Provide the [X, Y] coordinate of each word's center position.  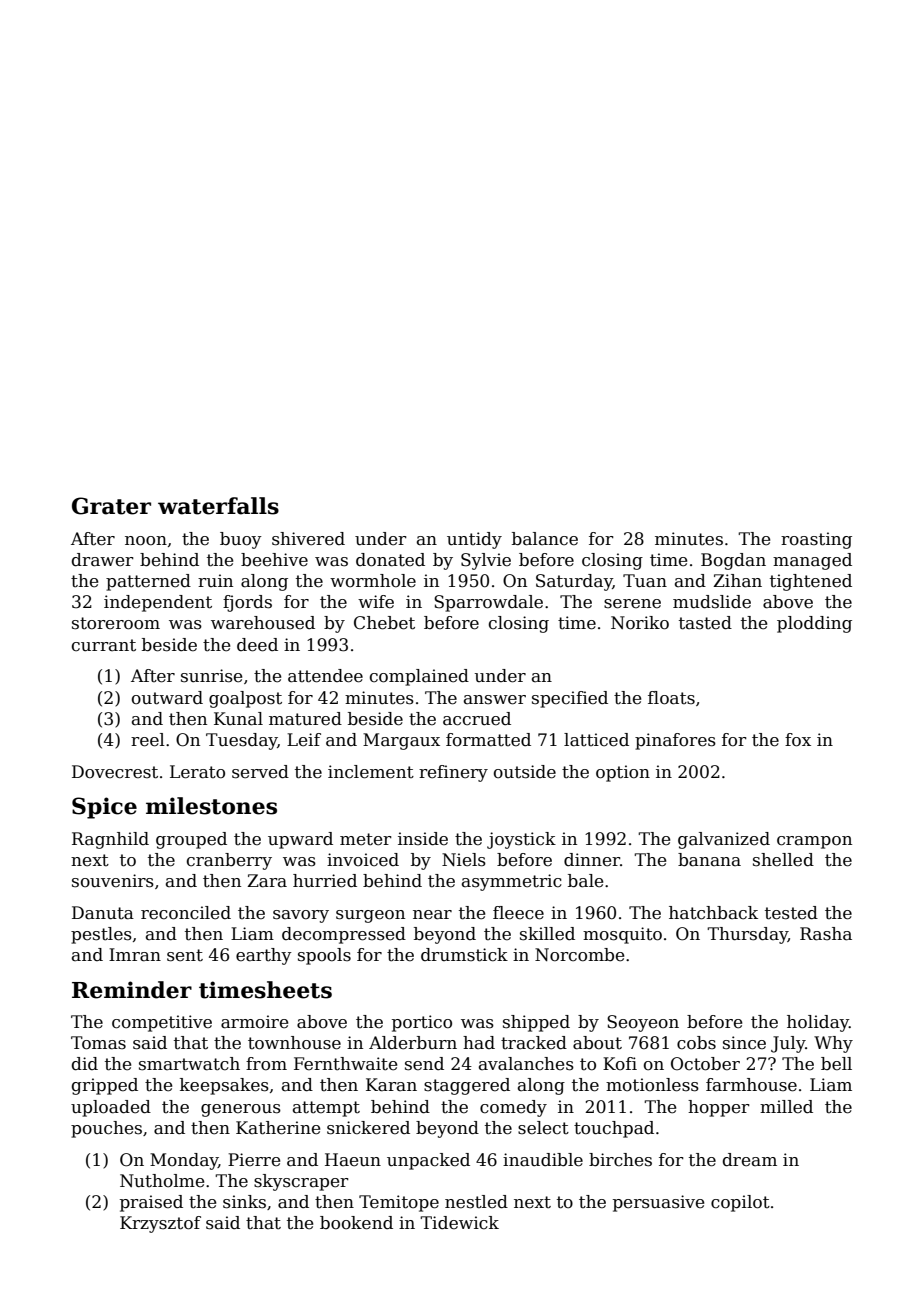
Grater [111, 506]
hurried [325, 881]
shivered [308, 539]
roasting [816, 540]
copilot [740, 1203]
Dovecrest [115, 772]
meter [366, 839]
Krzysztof [160, 1224]
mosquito [622, 935]
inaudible [543, 1160]
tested [791, 913]
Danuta [103, 913]
